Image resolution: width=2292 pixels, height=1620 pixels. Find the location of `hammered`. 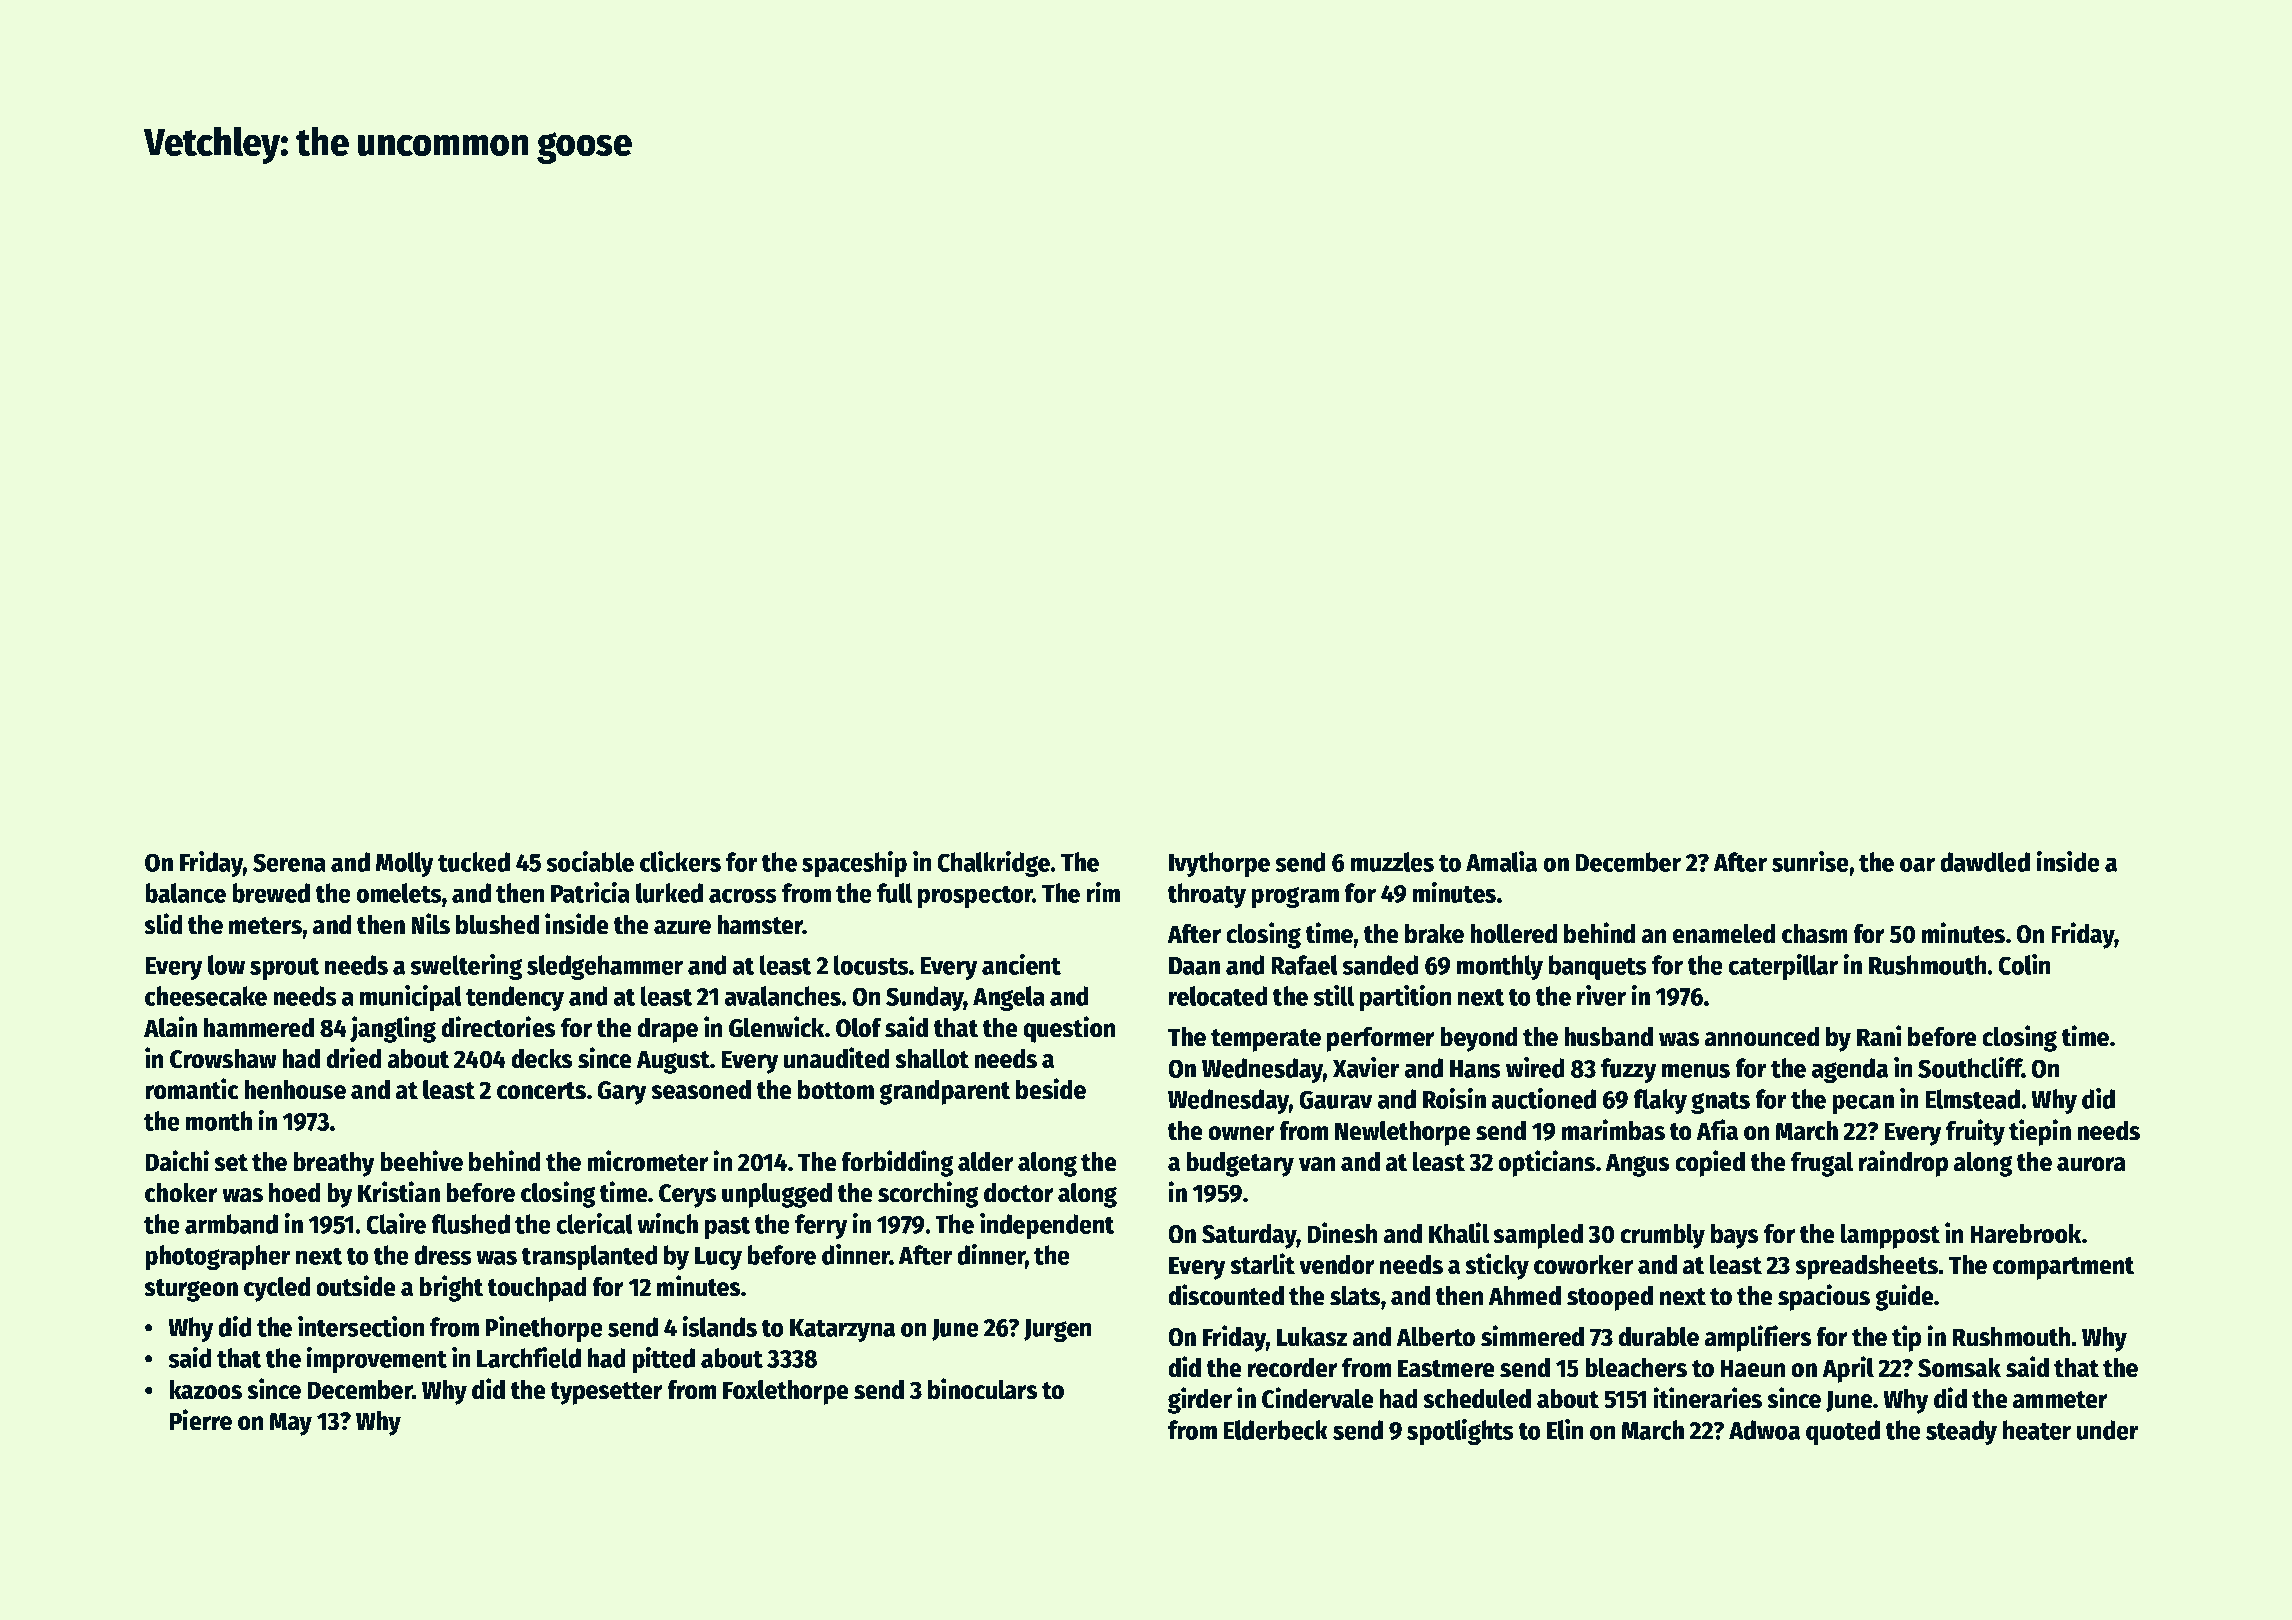

hammered is located at coordinates (258, 1028).
